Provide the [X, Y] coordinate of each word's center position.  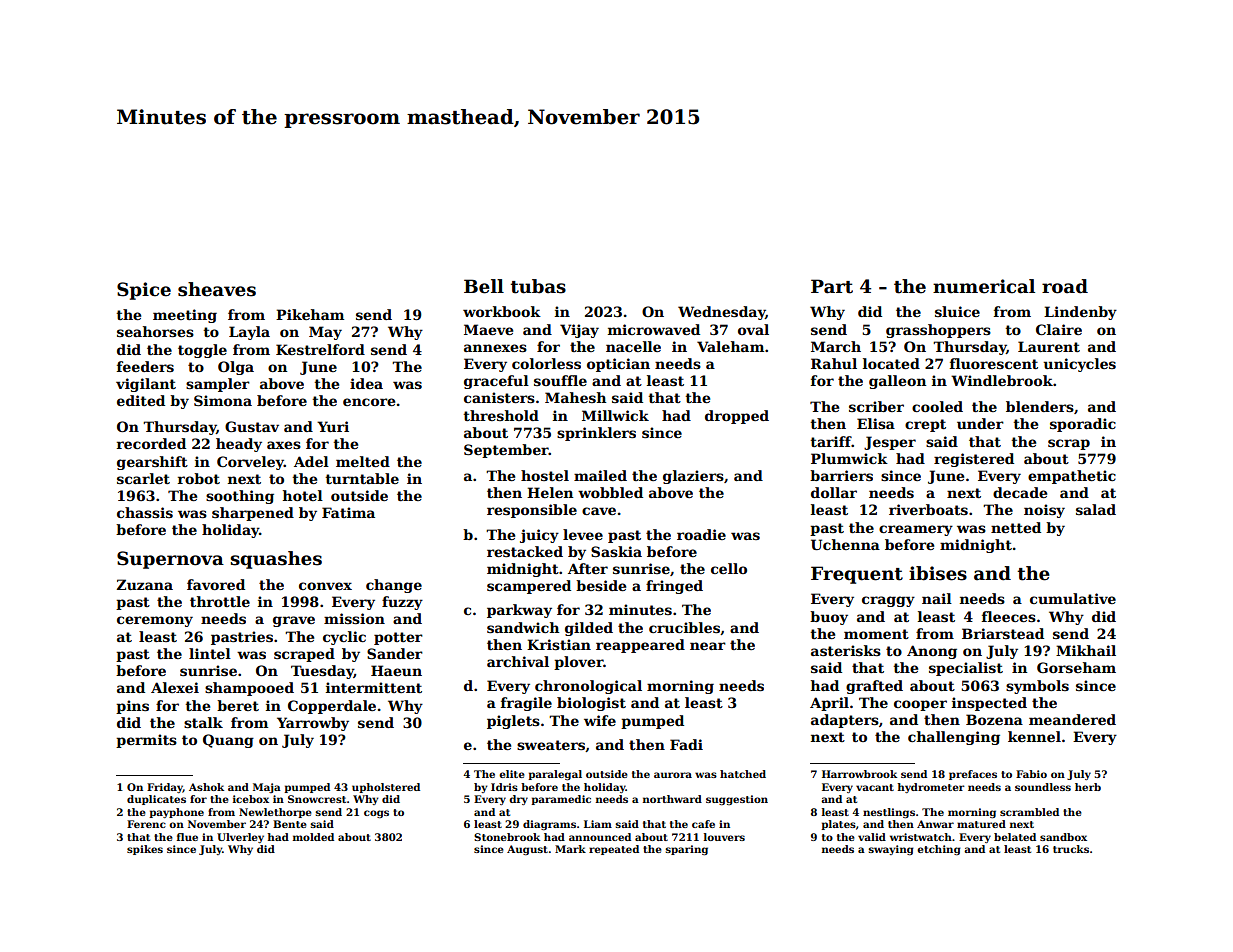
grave [294, 621]
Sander [395, 653]
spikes [145, 850]
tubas [538, 286]
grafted [874, 687]
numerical [984, 286]
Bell [484, 286]
